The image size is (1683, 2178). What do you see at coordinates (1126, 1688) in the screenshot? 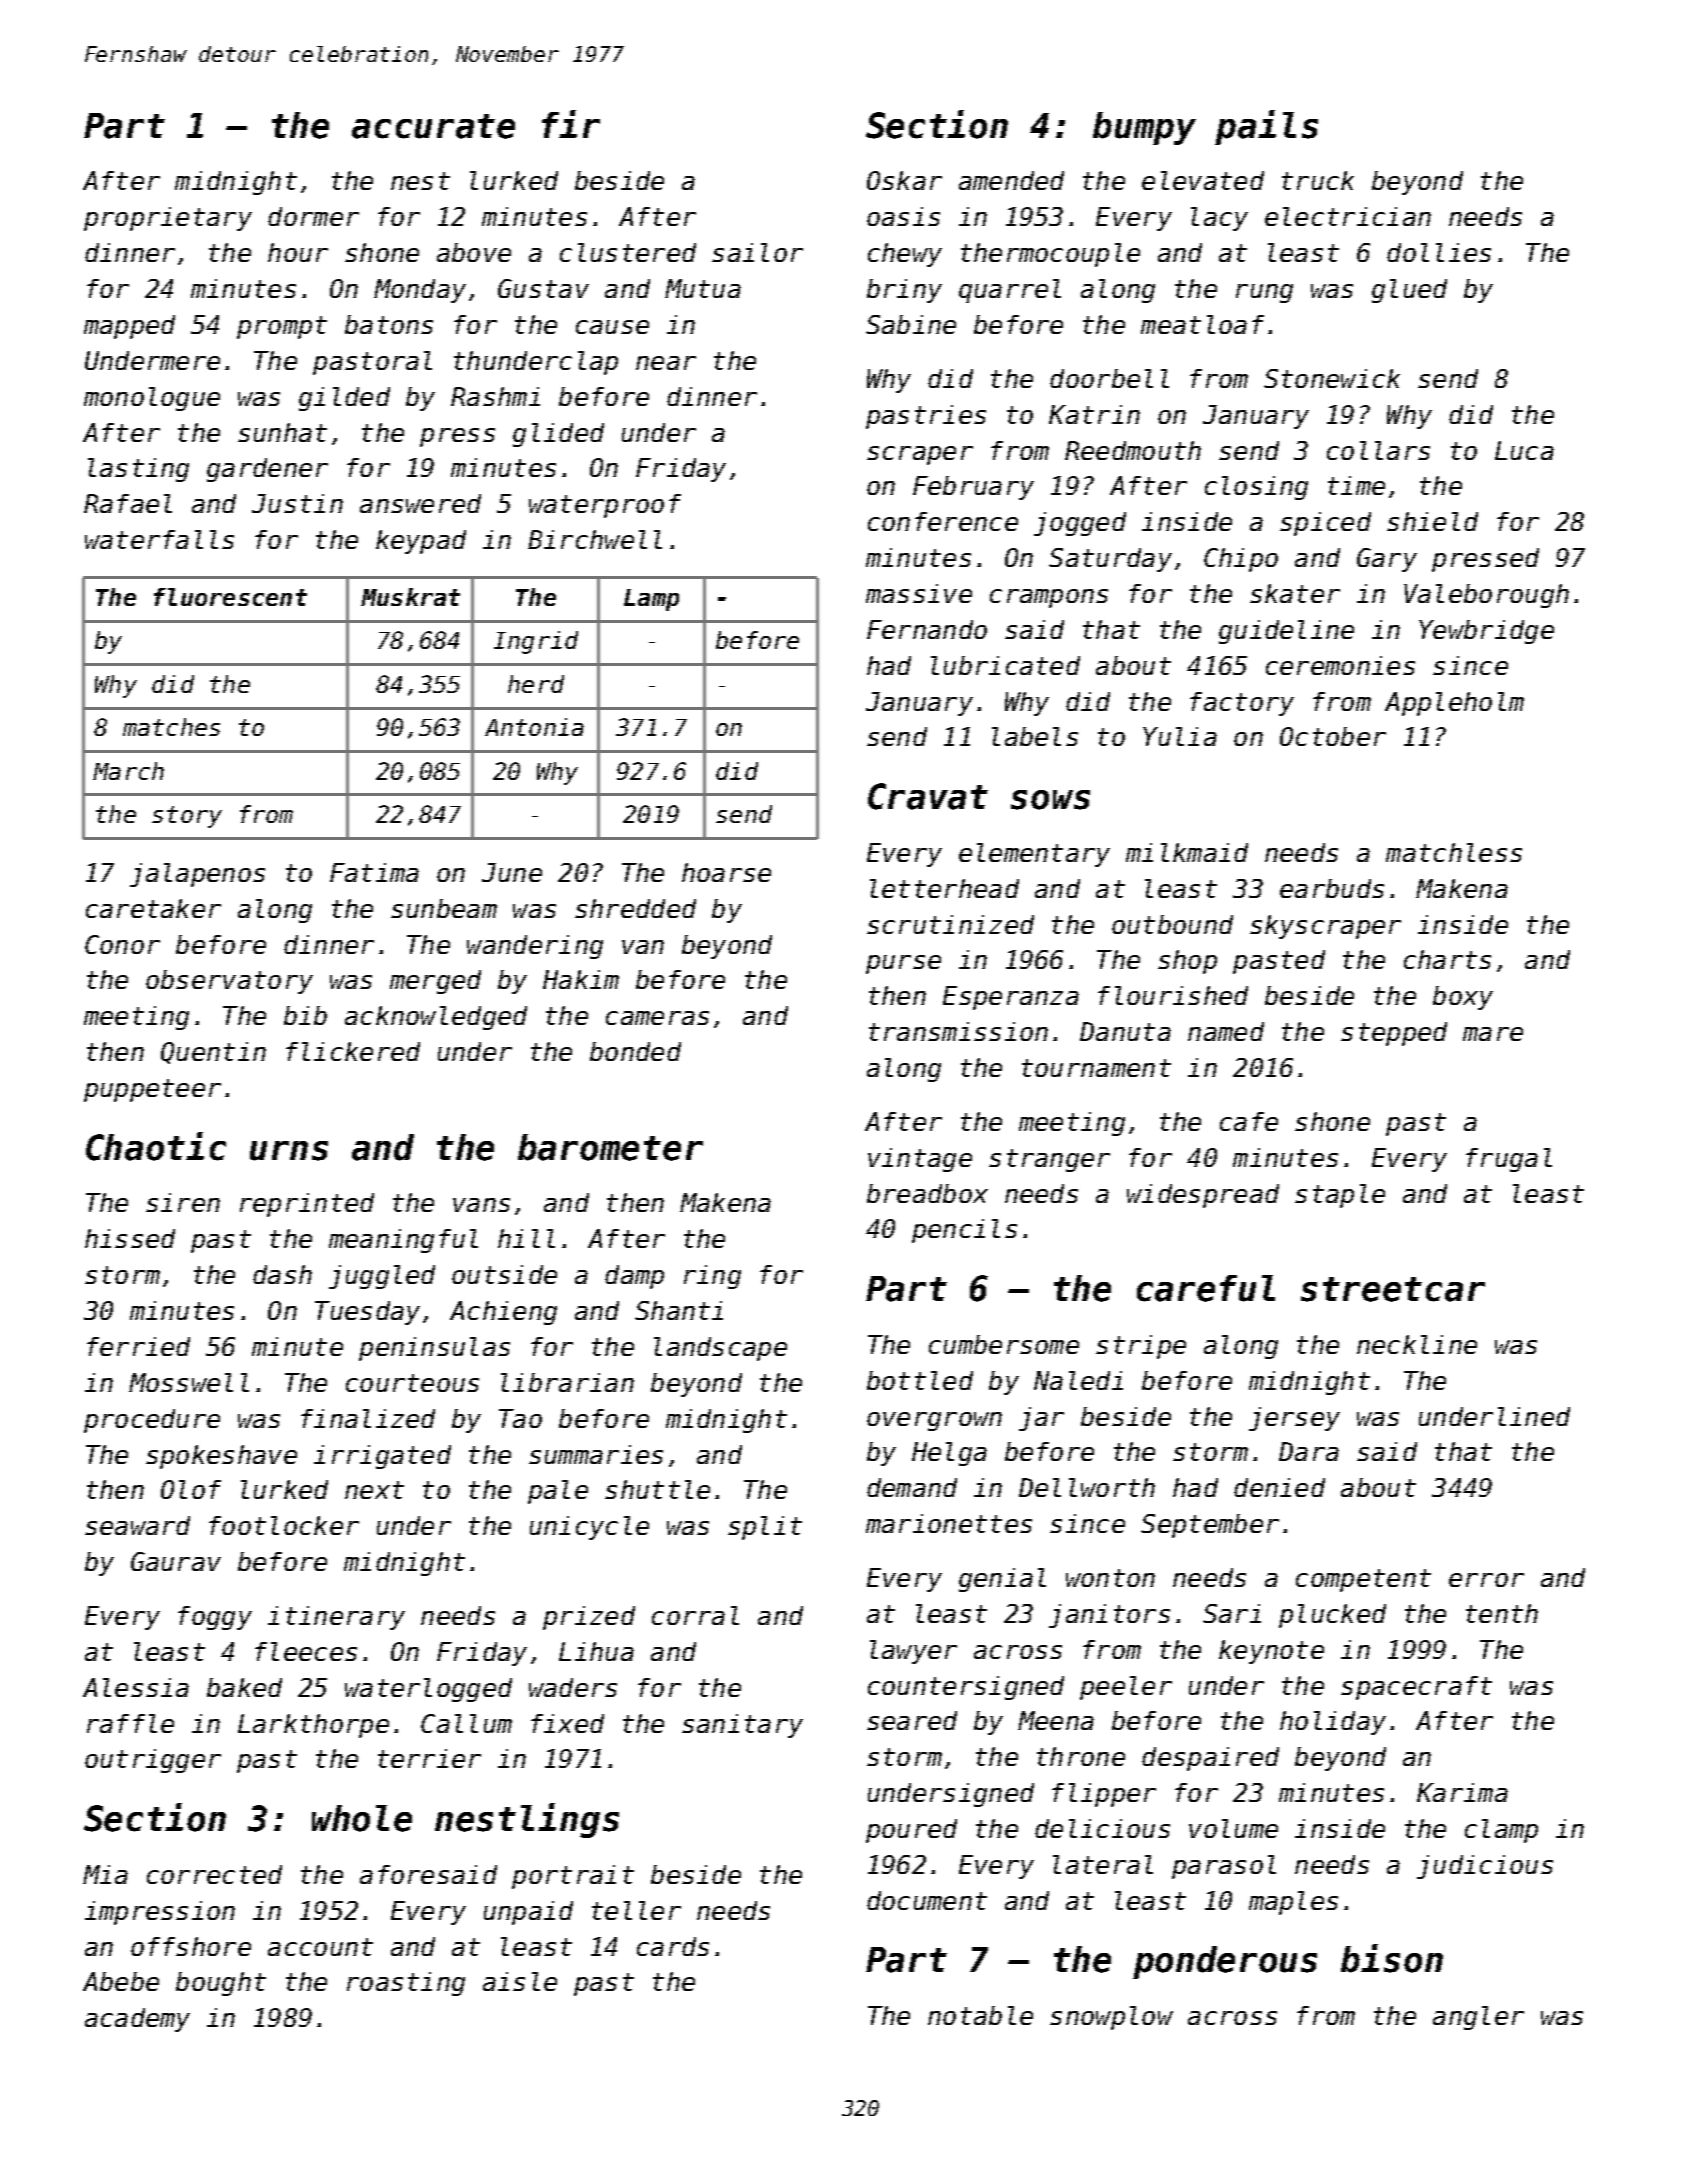
I see `peeler` at bounding box center [1126, 1688].
